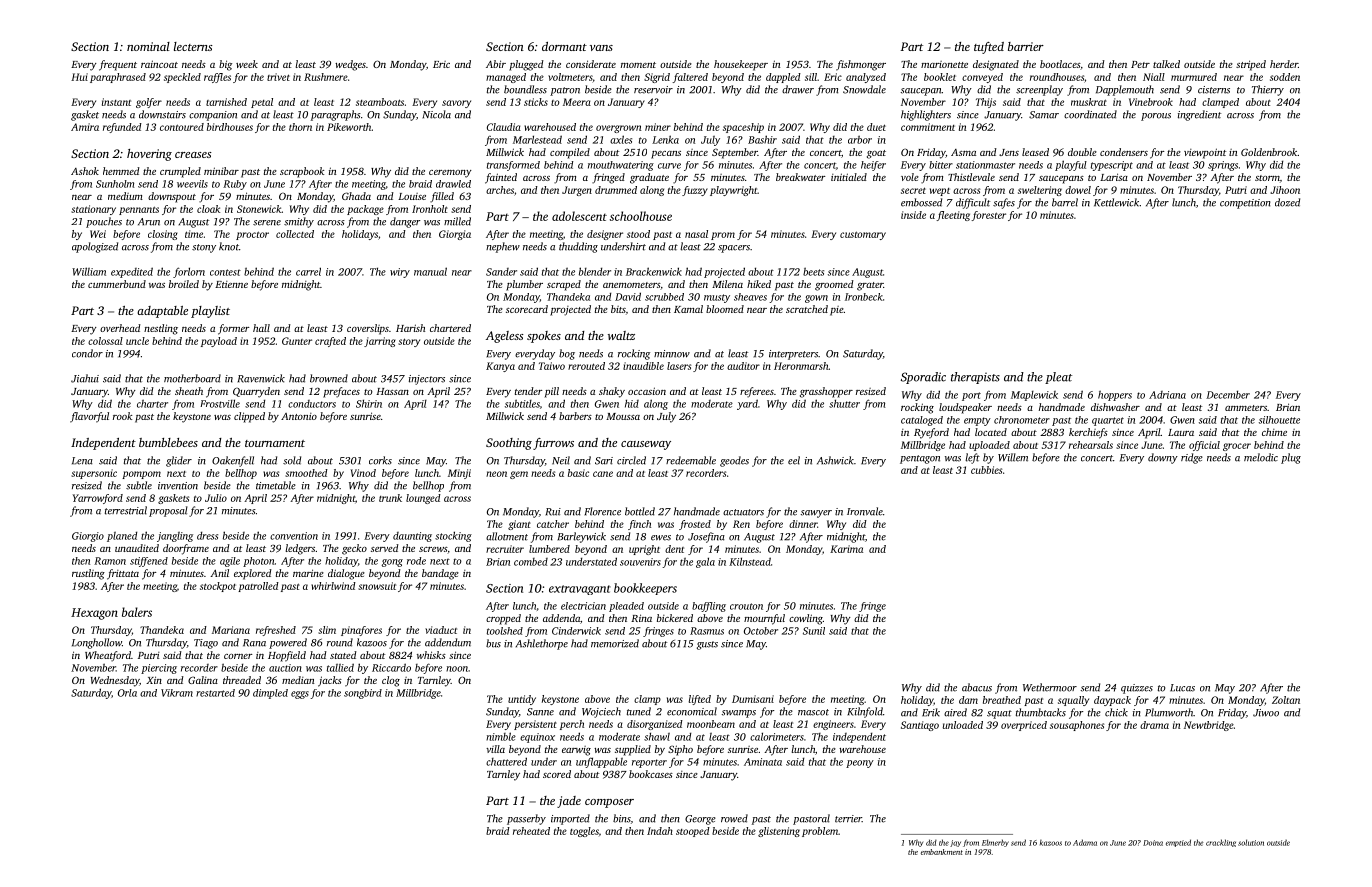 The image size is (1372, 887). What do you see at coordinates (1115, 396) in the image?
I see `hoppers` at bounding box center [1115, 396].
